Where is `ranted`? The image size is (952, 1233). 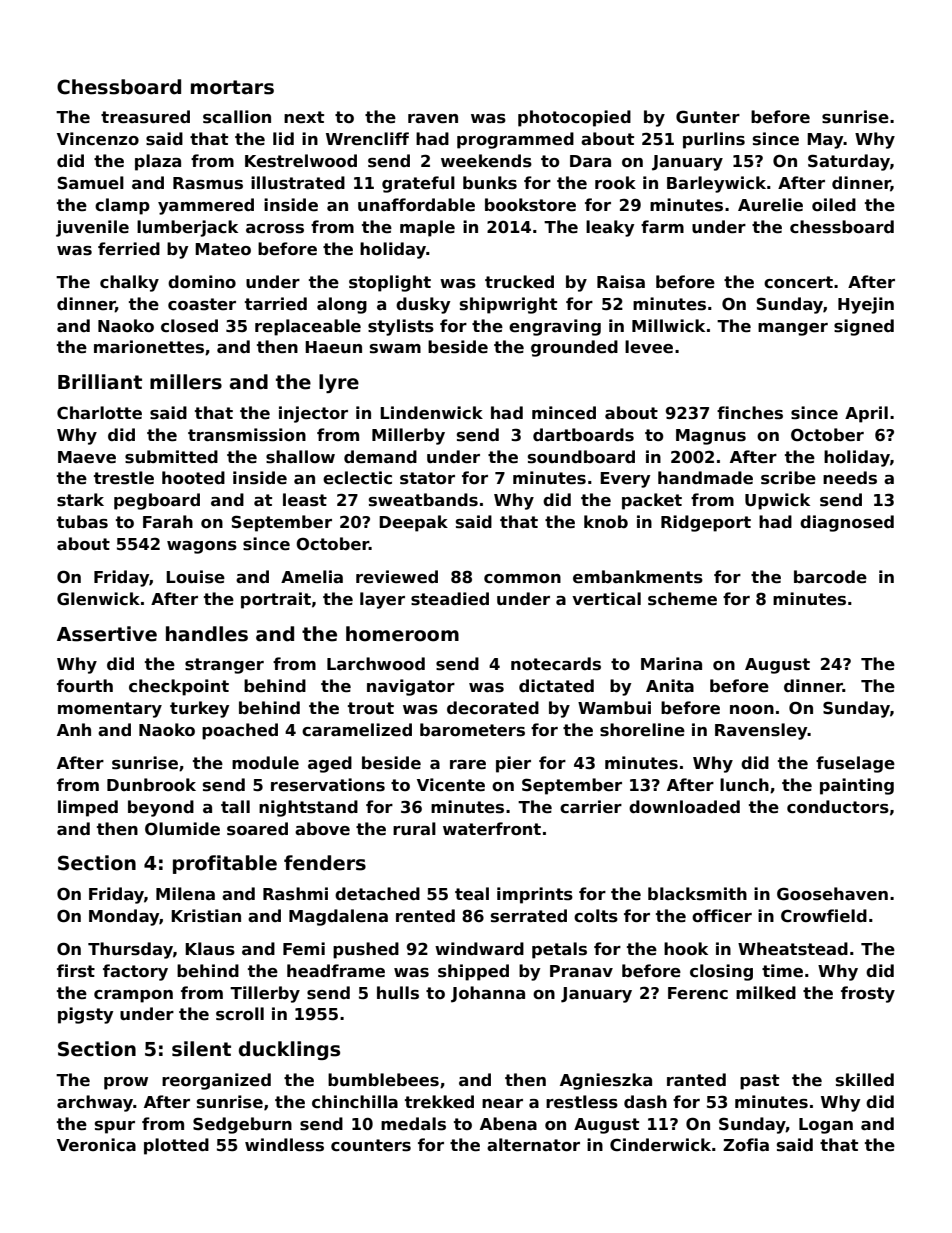
ranted is located at coordinates (696, 1080).
